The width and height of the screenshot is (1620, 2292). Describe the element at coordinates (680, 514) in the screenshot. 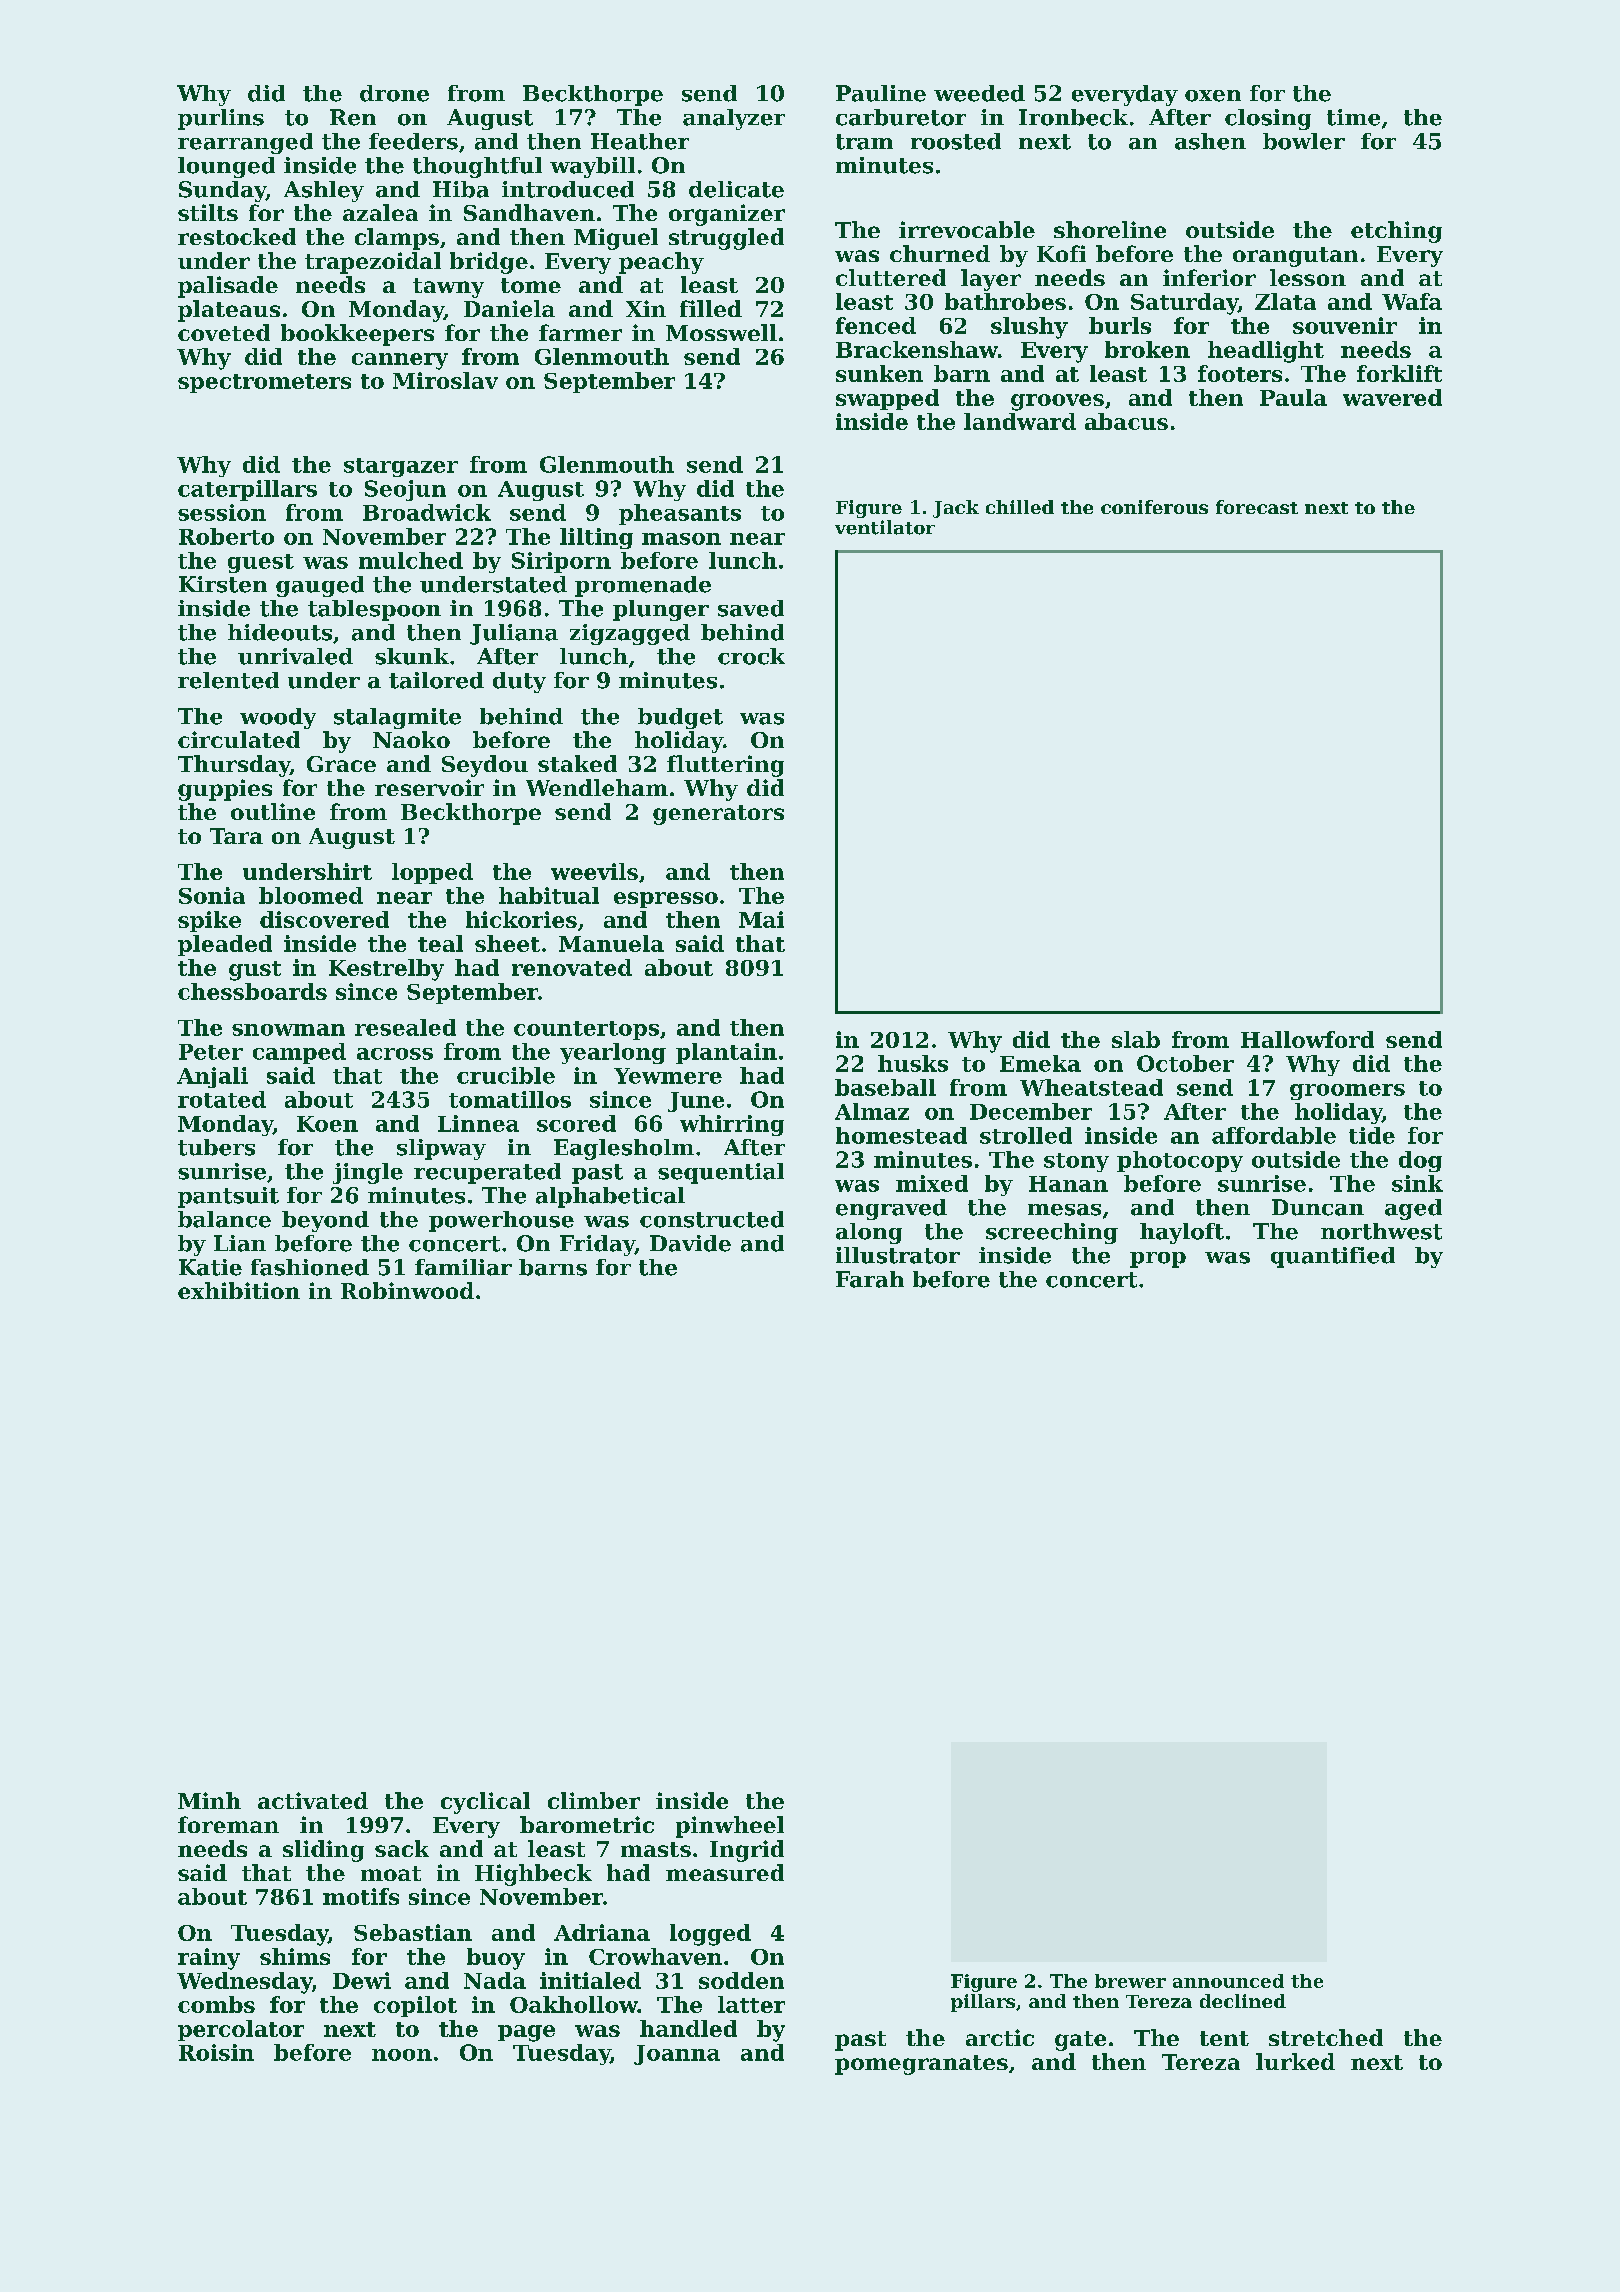

I see `pheasants` at that location.
